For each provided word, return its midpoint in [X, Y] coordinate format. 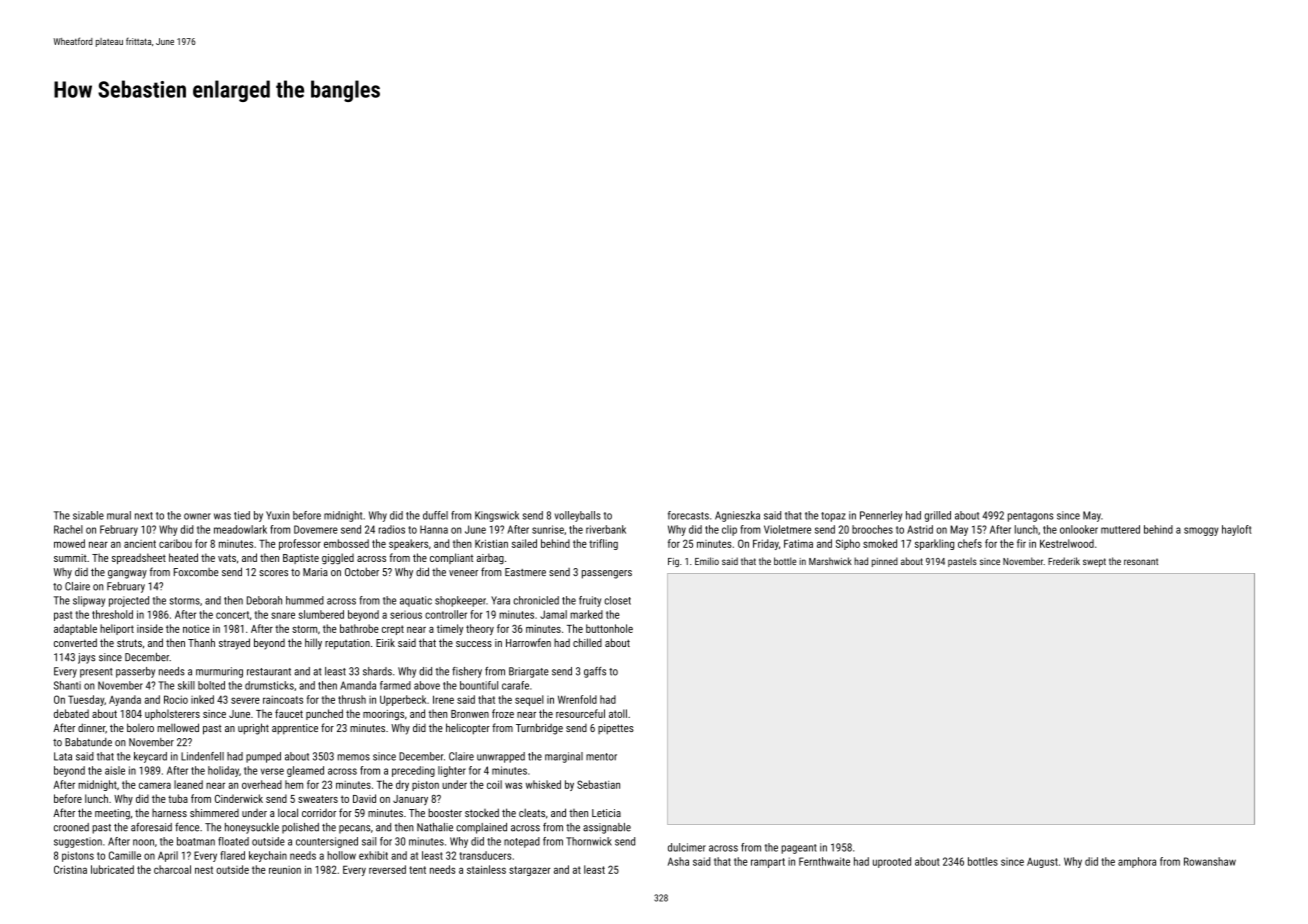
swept [1094, 562]
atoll [618, 713]
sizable [88, 515]
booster [445, 812]
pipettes [616, 729]
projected [129, 601]
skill [186, 685]
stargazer [530, 871]
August [1042, 863]
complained [481, 828]
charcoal [172, 869]
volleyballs [578, 516]
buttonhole [609, 628]
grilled [937, 516]
